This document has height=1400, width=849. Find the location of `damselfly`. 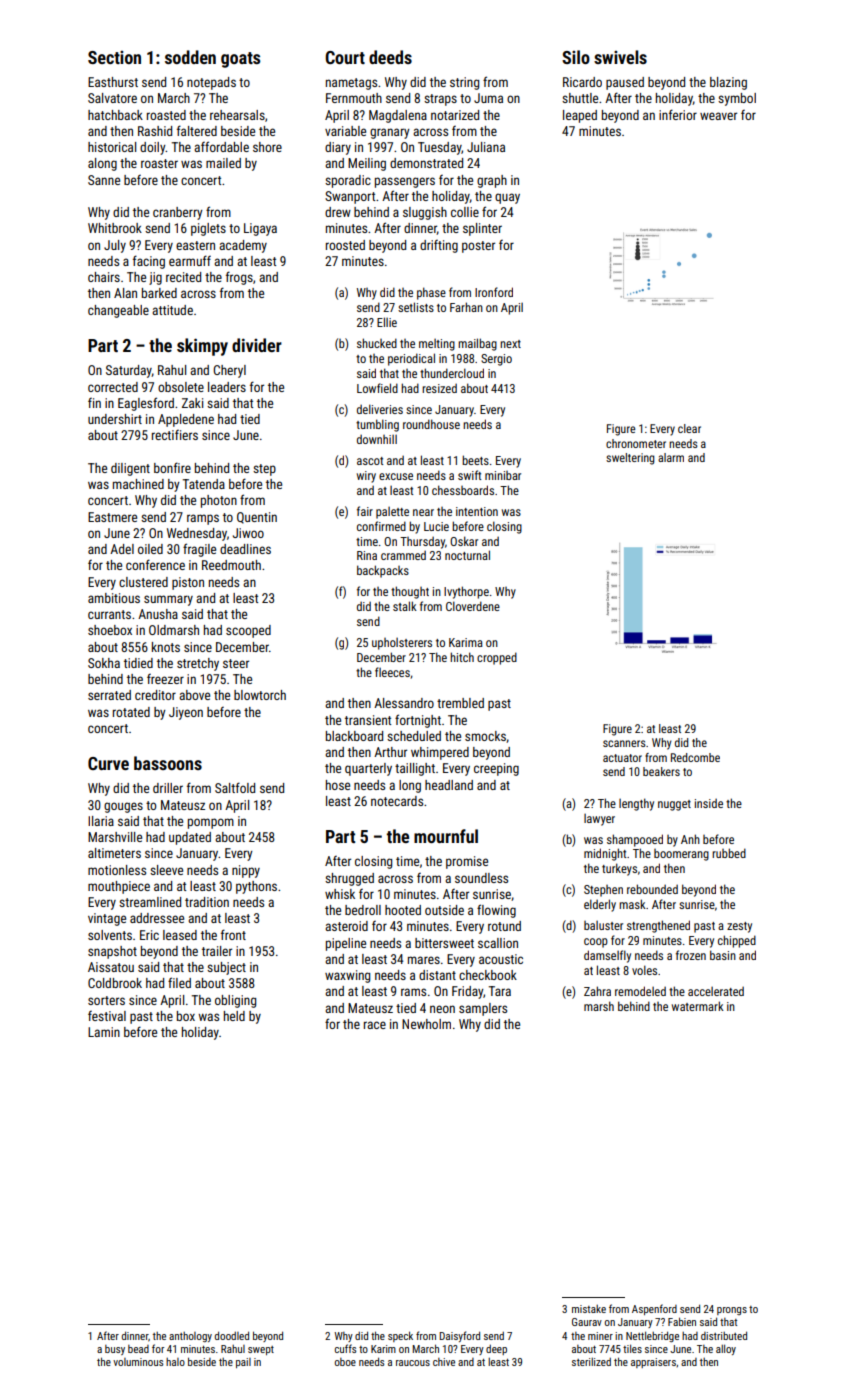

damselfly is located at coordinates (607, 956).
